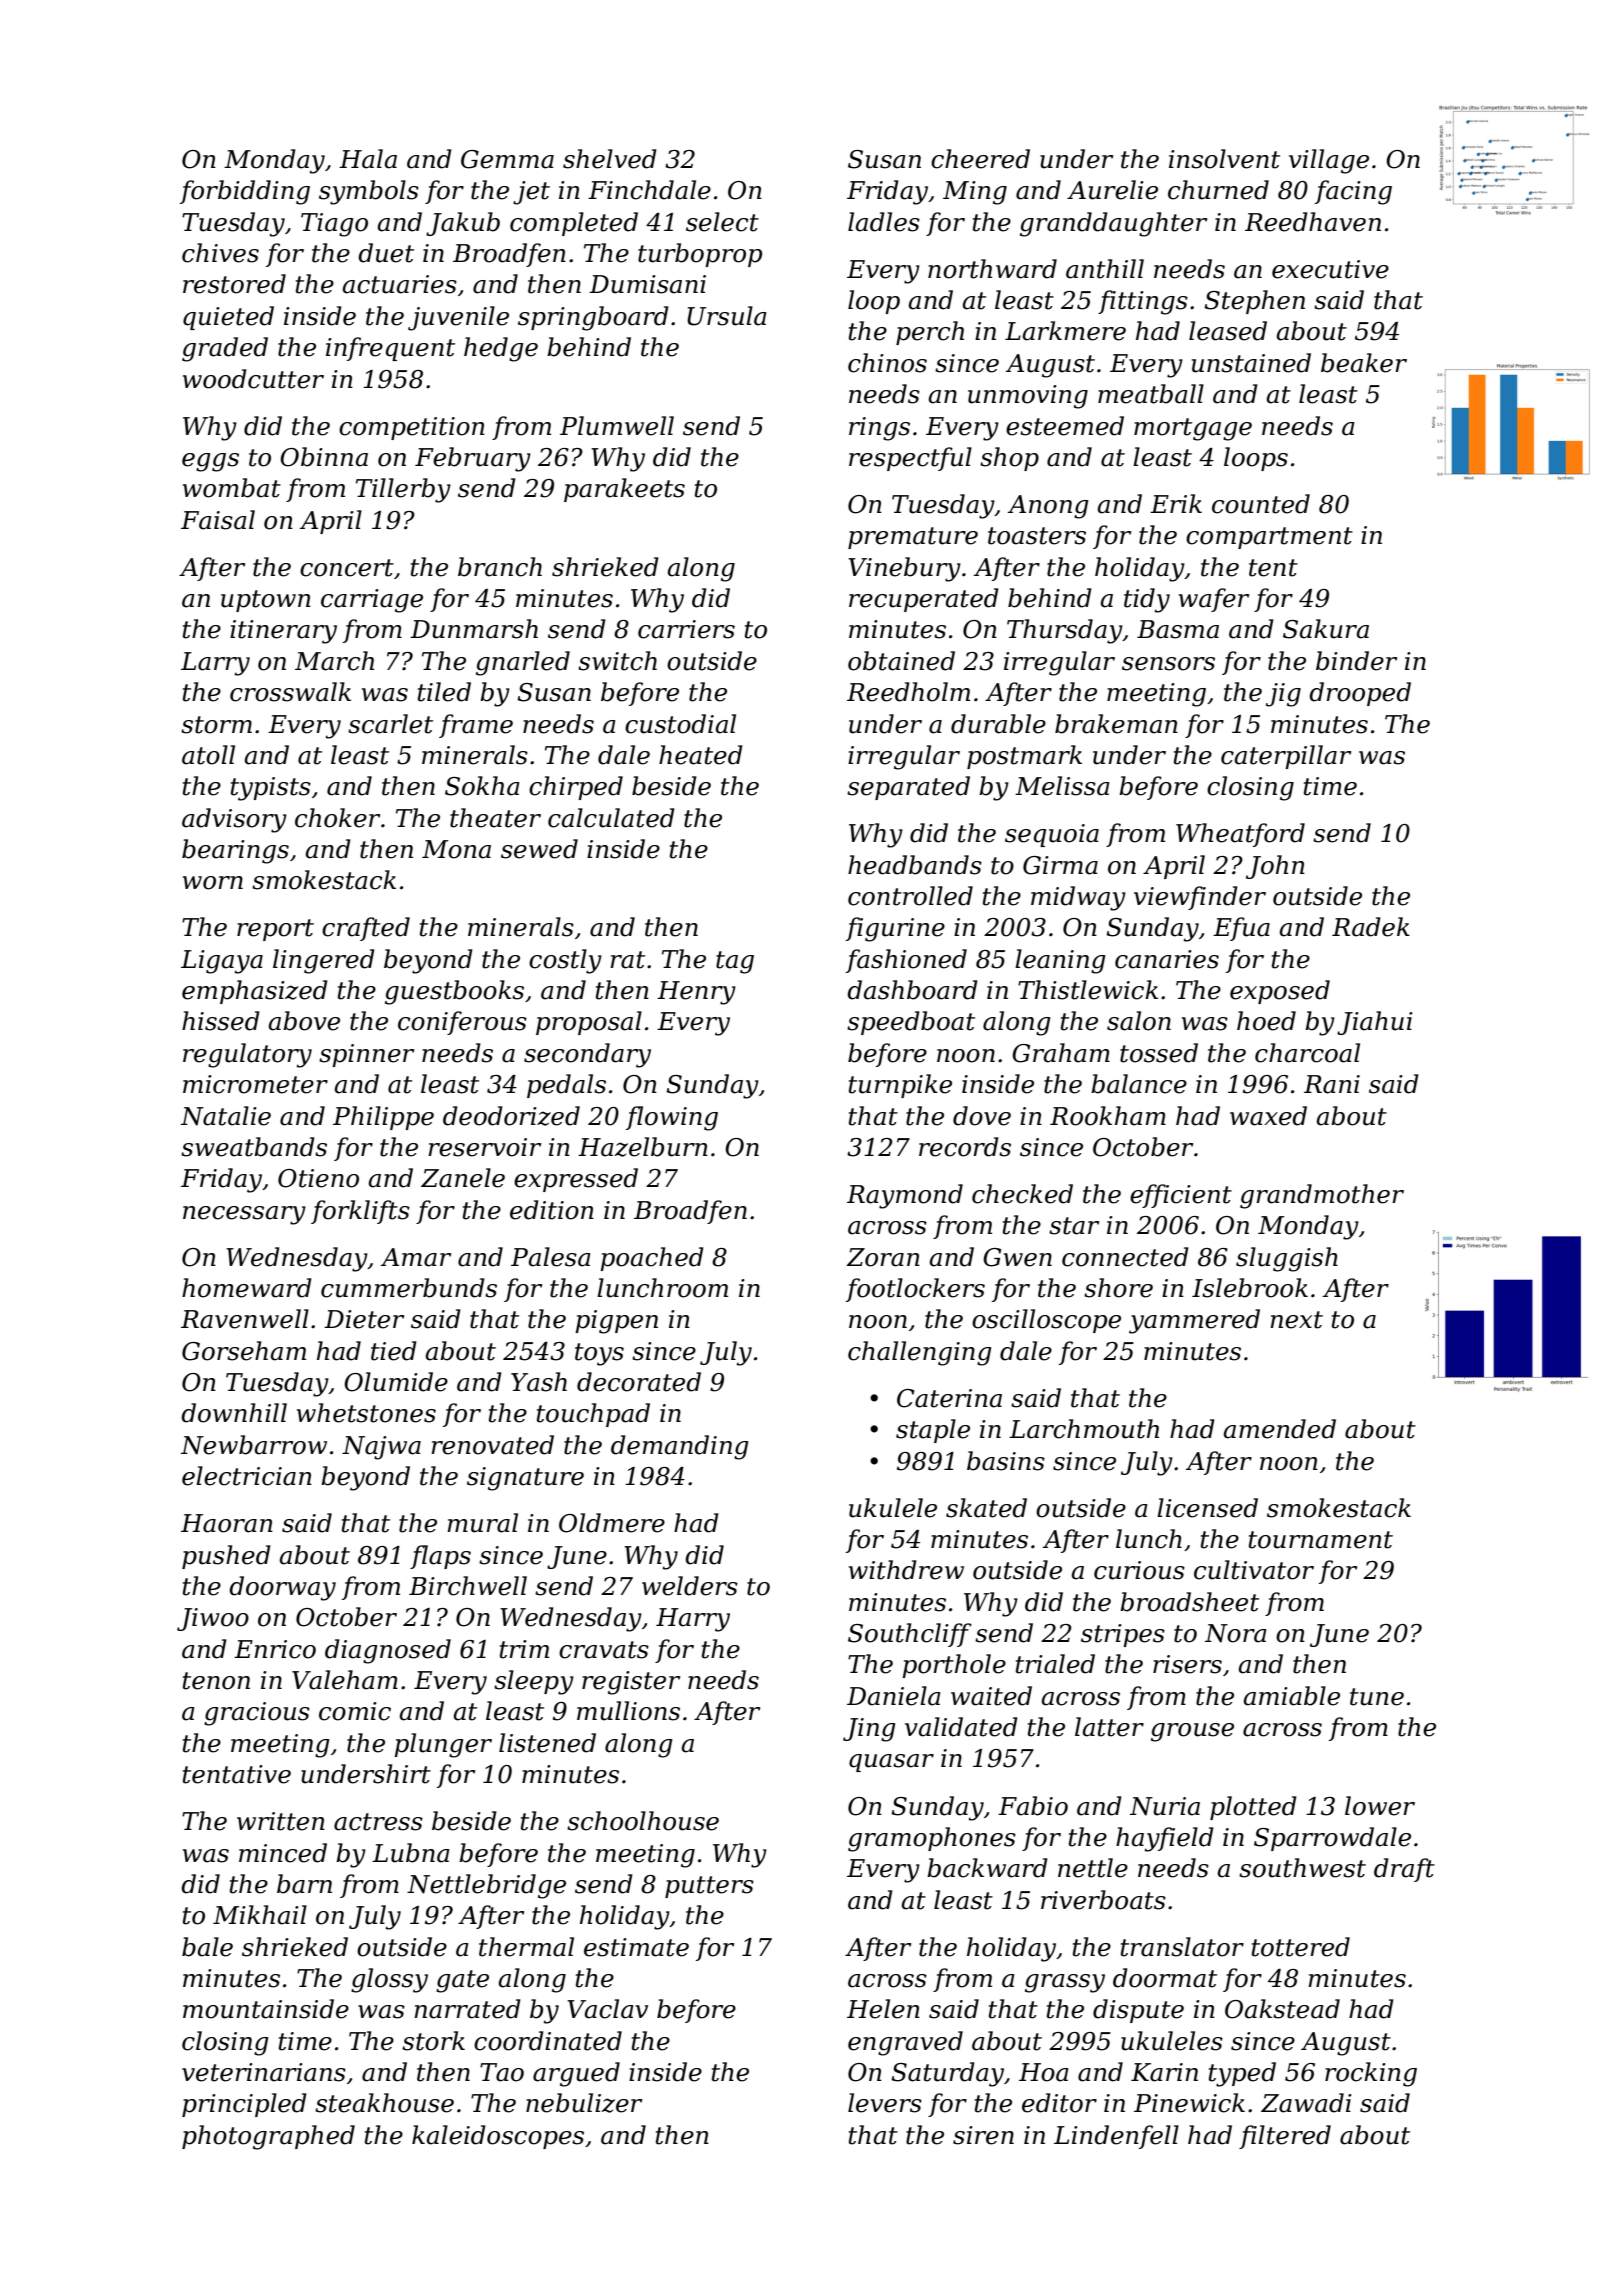  I want to click on village, so click(1329, 161).
